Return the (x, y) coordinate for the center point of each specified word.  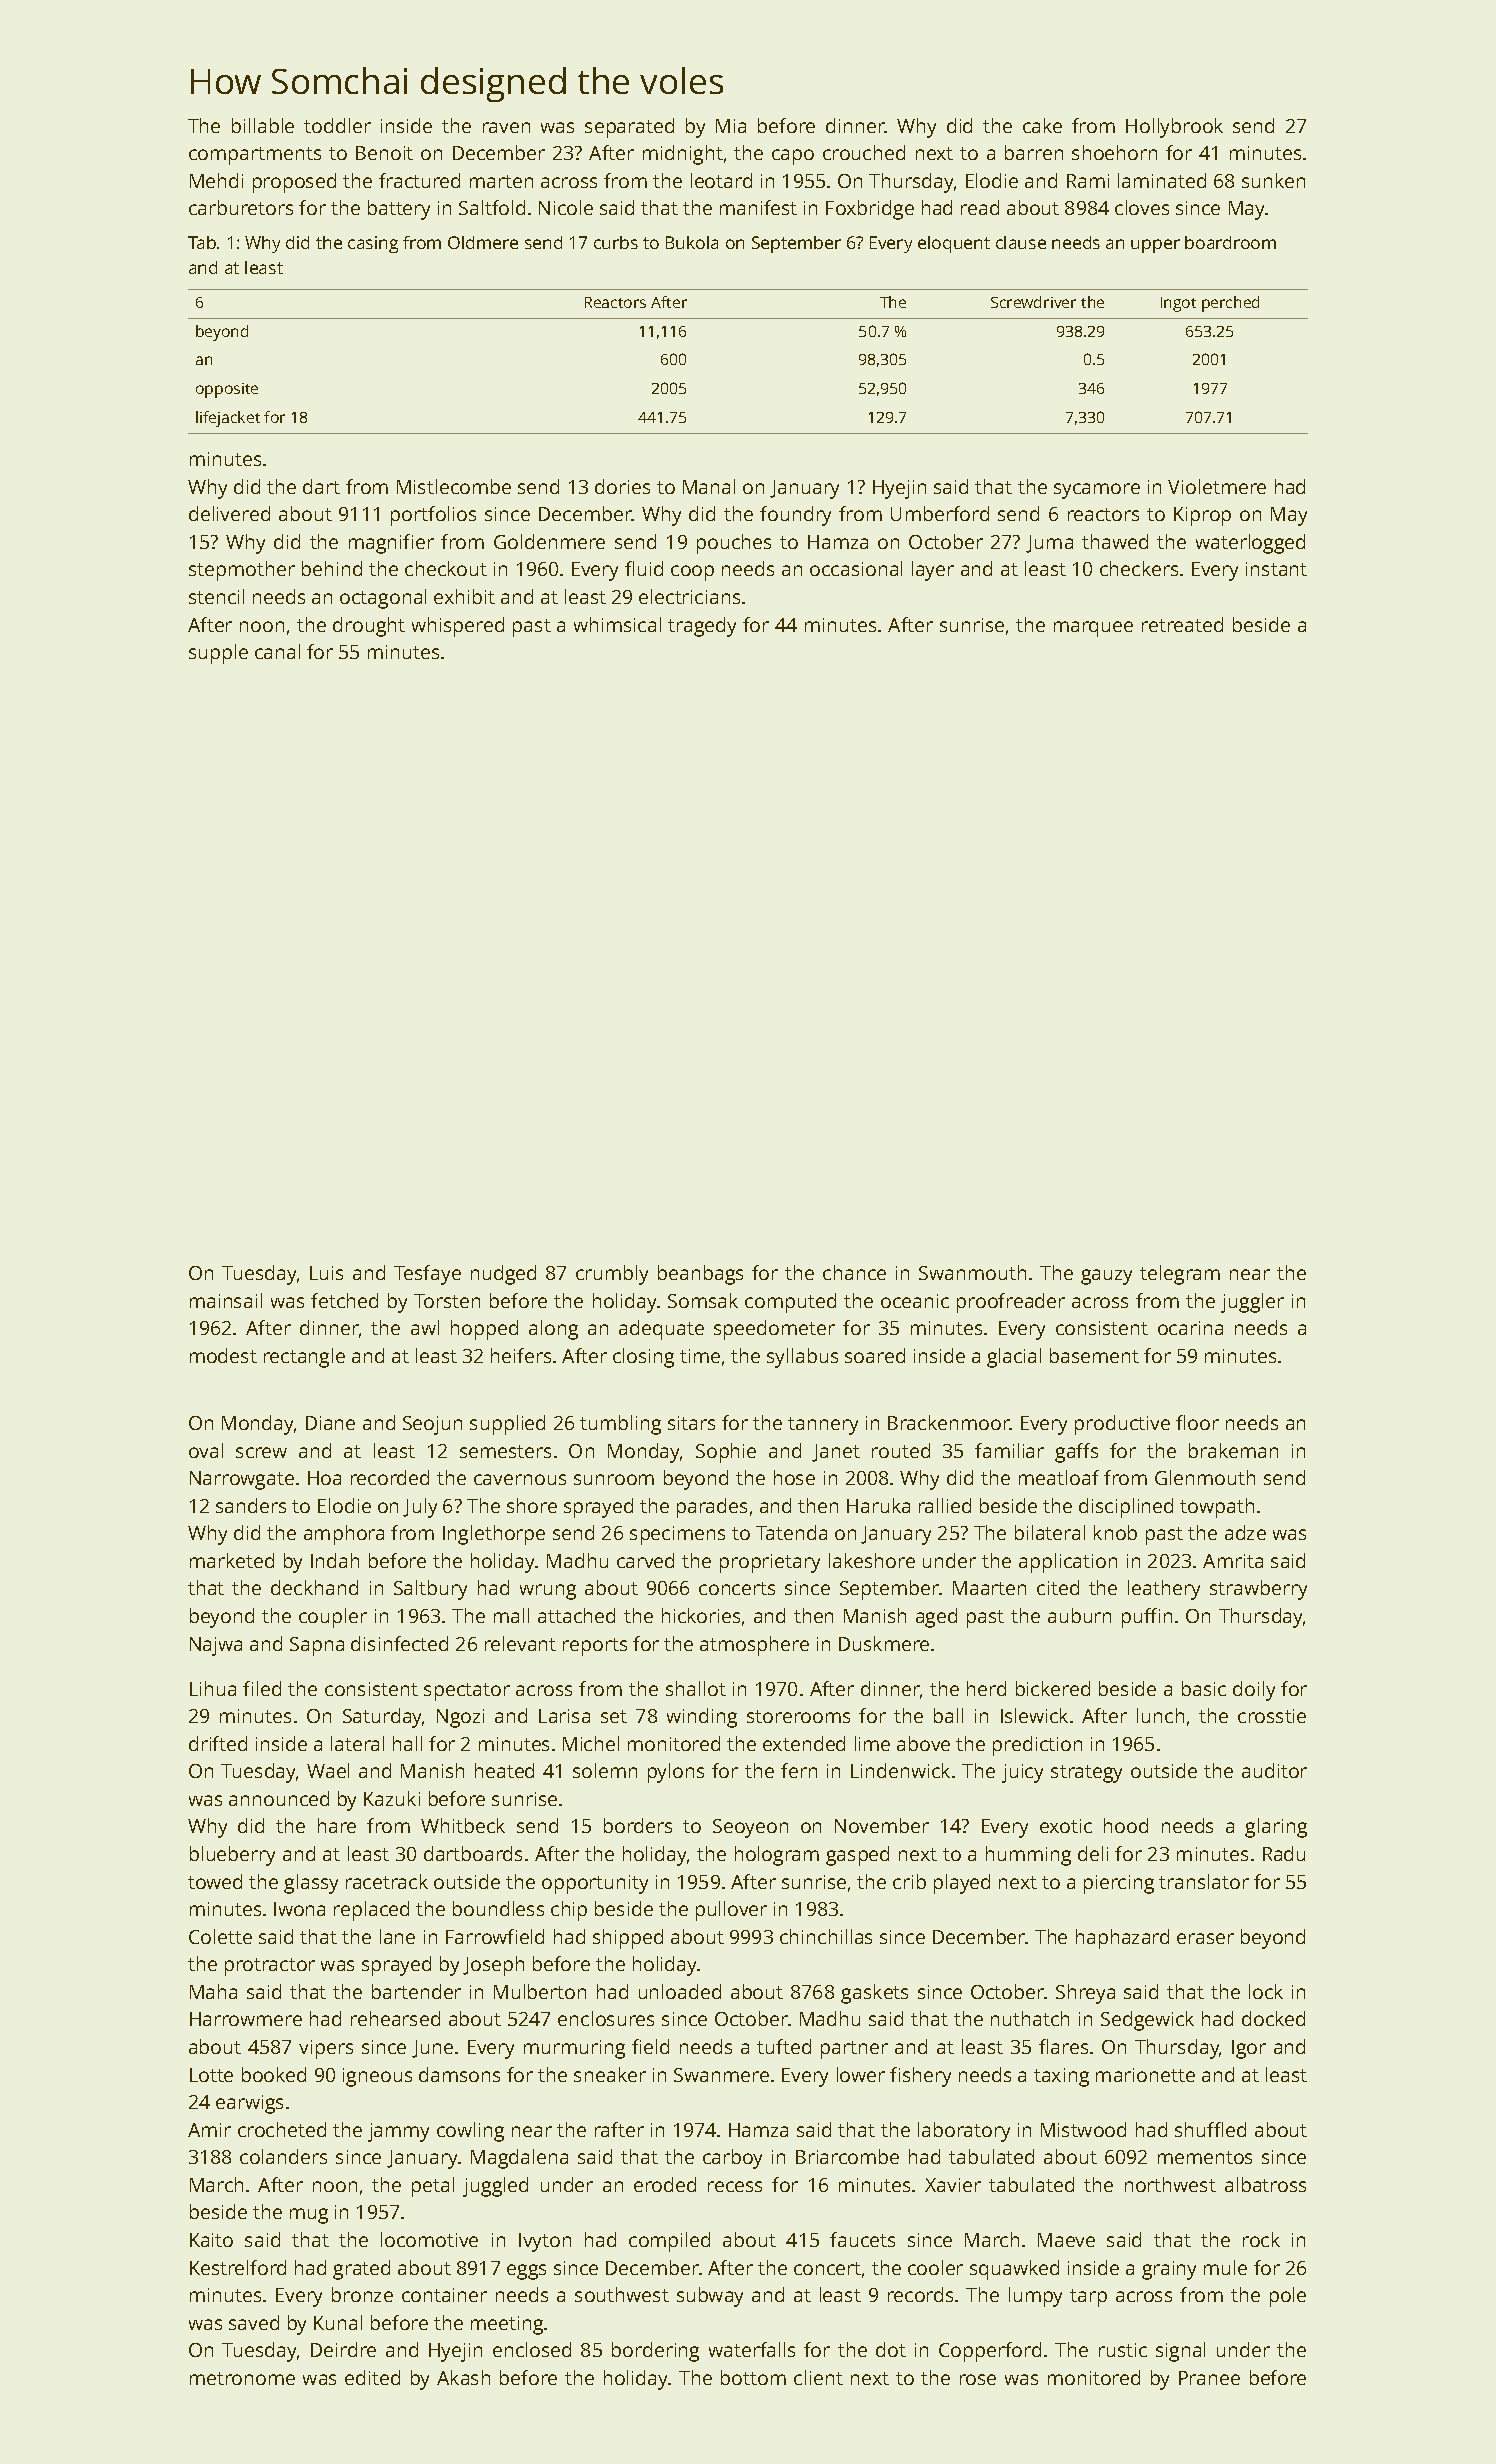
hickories (701, 1615)
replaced (371, 1911)
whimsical (617, 624)
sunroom (614, 1479)
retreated (1182, 624)
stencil (216, 596)
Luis (326, 1273)
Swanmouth (972, 1272)
